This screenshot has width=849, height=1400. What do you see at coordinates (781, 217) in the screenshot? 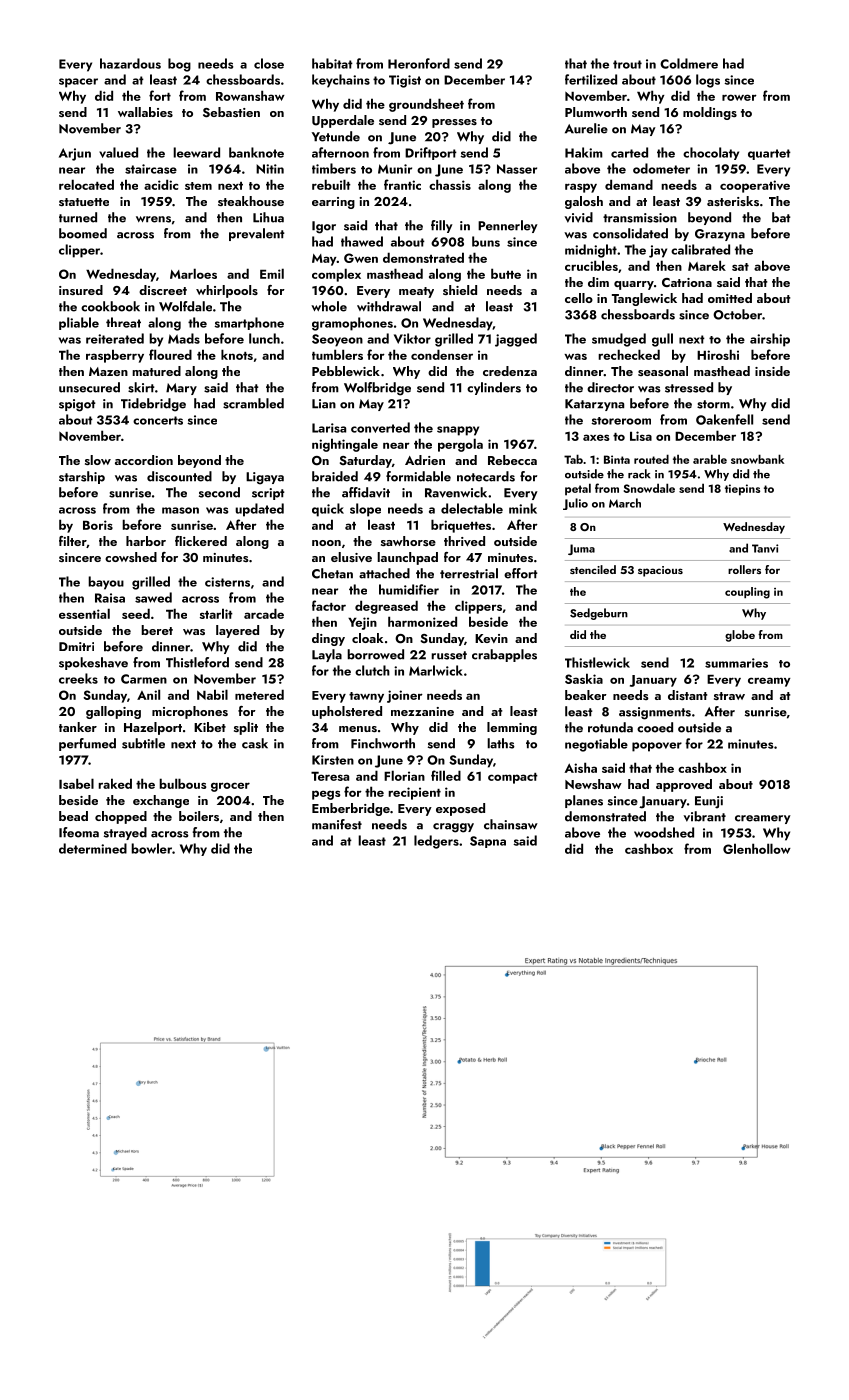
I see `bat` at bounding box center [781, 217].
